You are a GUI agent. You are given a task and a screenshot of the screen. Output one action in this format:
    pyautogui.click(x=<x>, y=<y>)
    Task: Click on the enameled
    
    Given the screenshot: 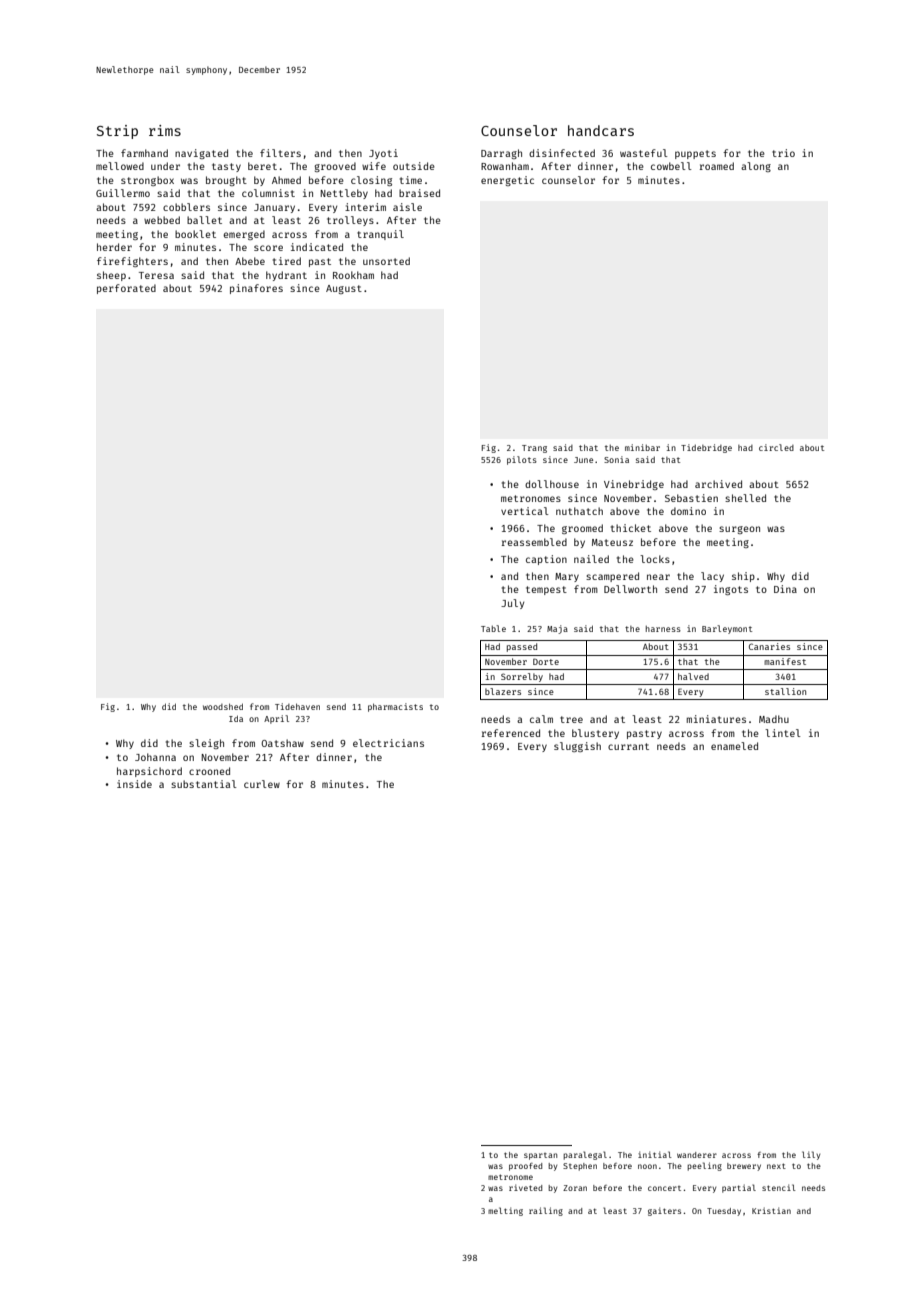 What is the action you would take?
    pyautogui.click(x=734, y=746)
